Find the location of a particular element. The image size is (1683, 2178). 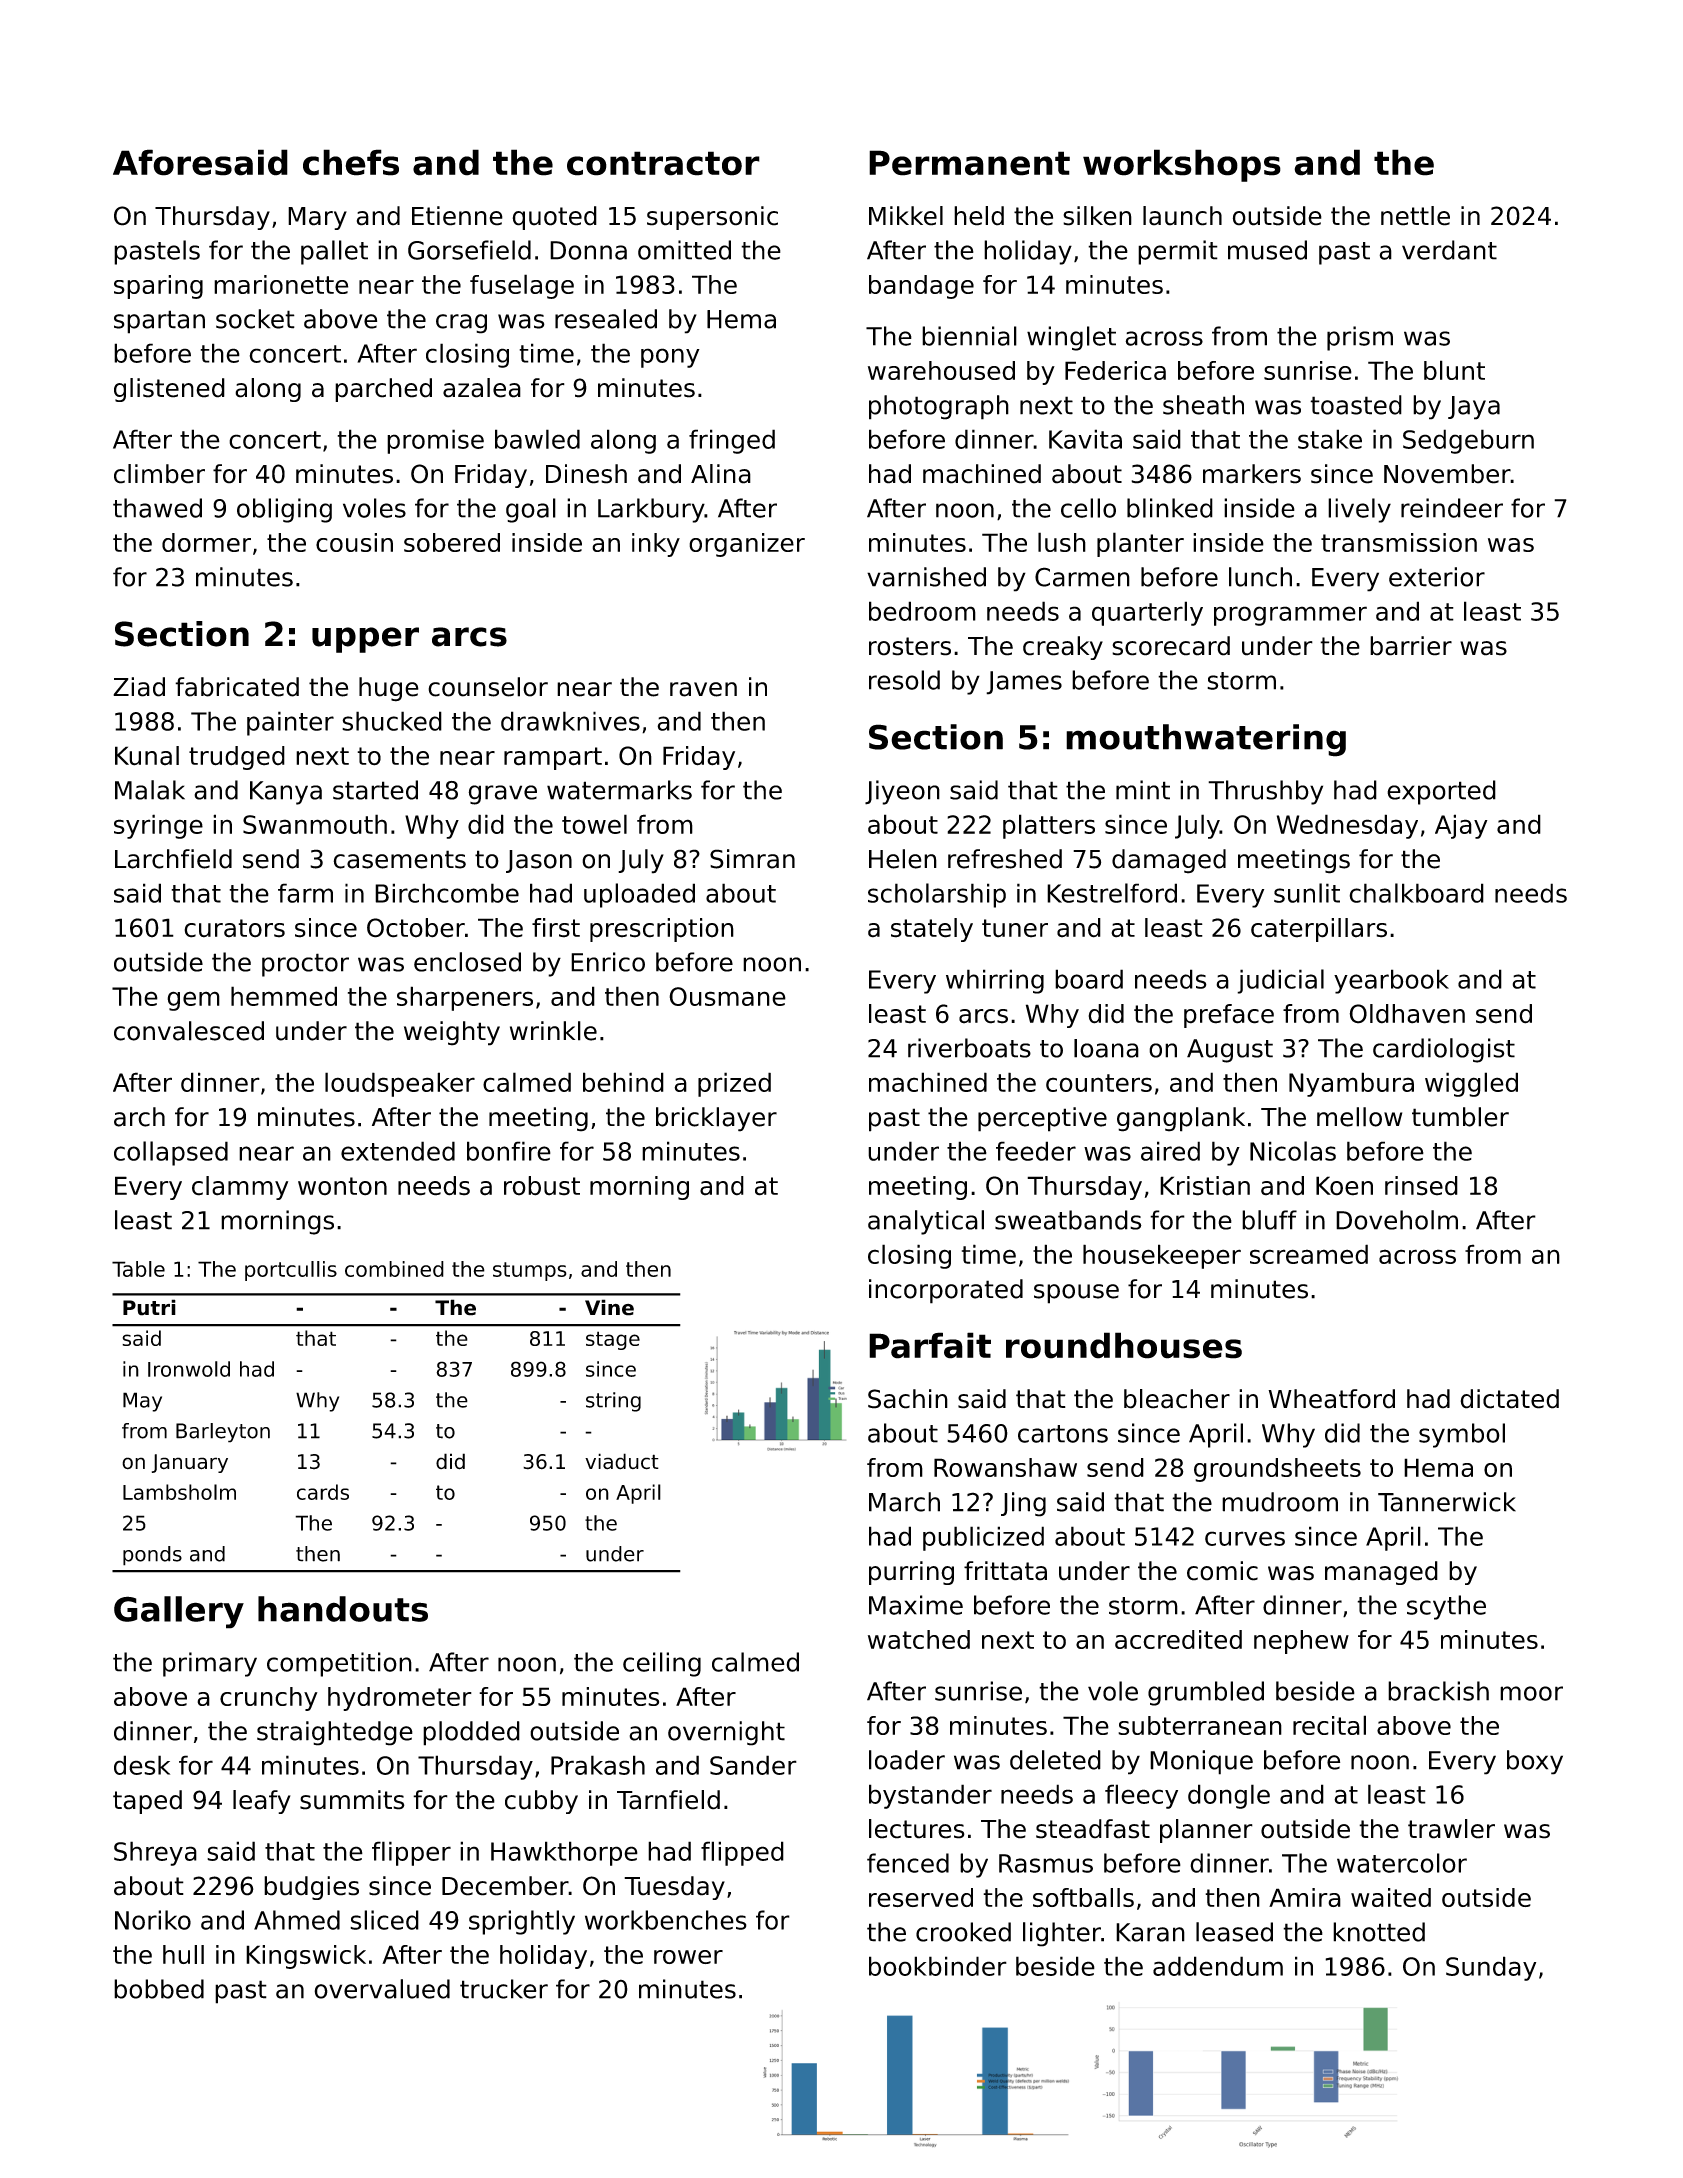

chefs is located at coordinates (351, 162).
